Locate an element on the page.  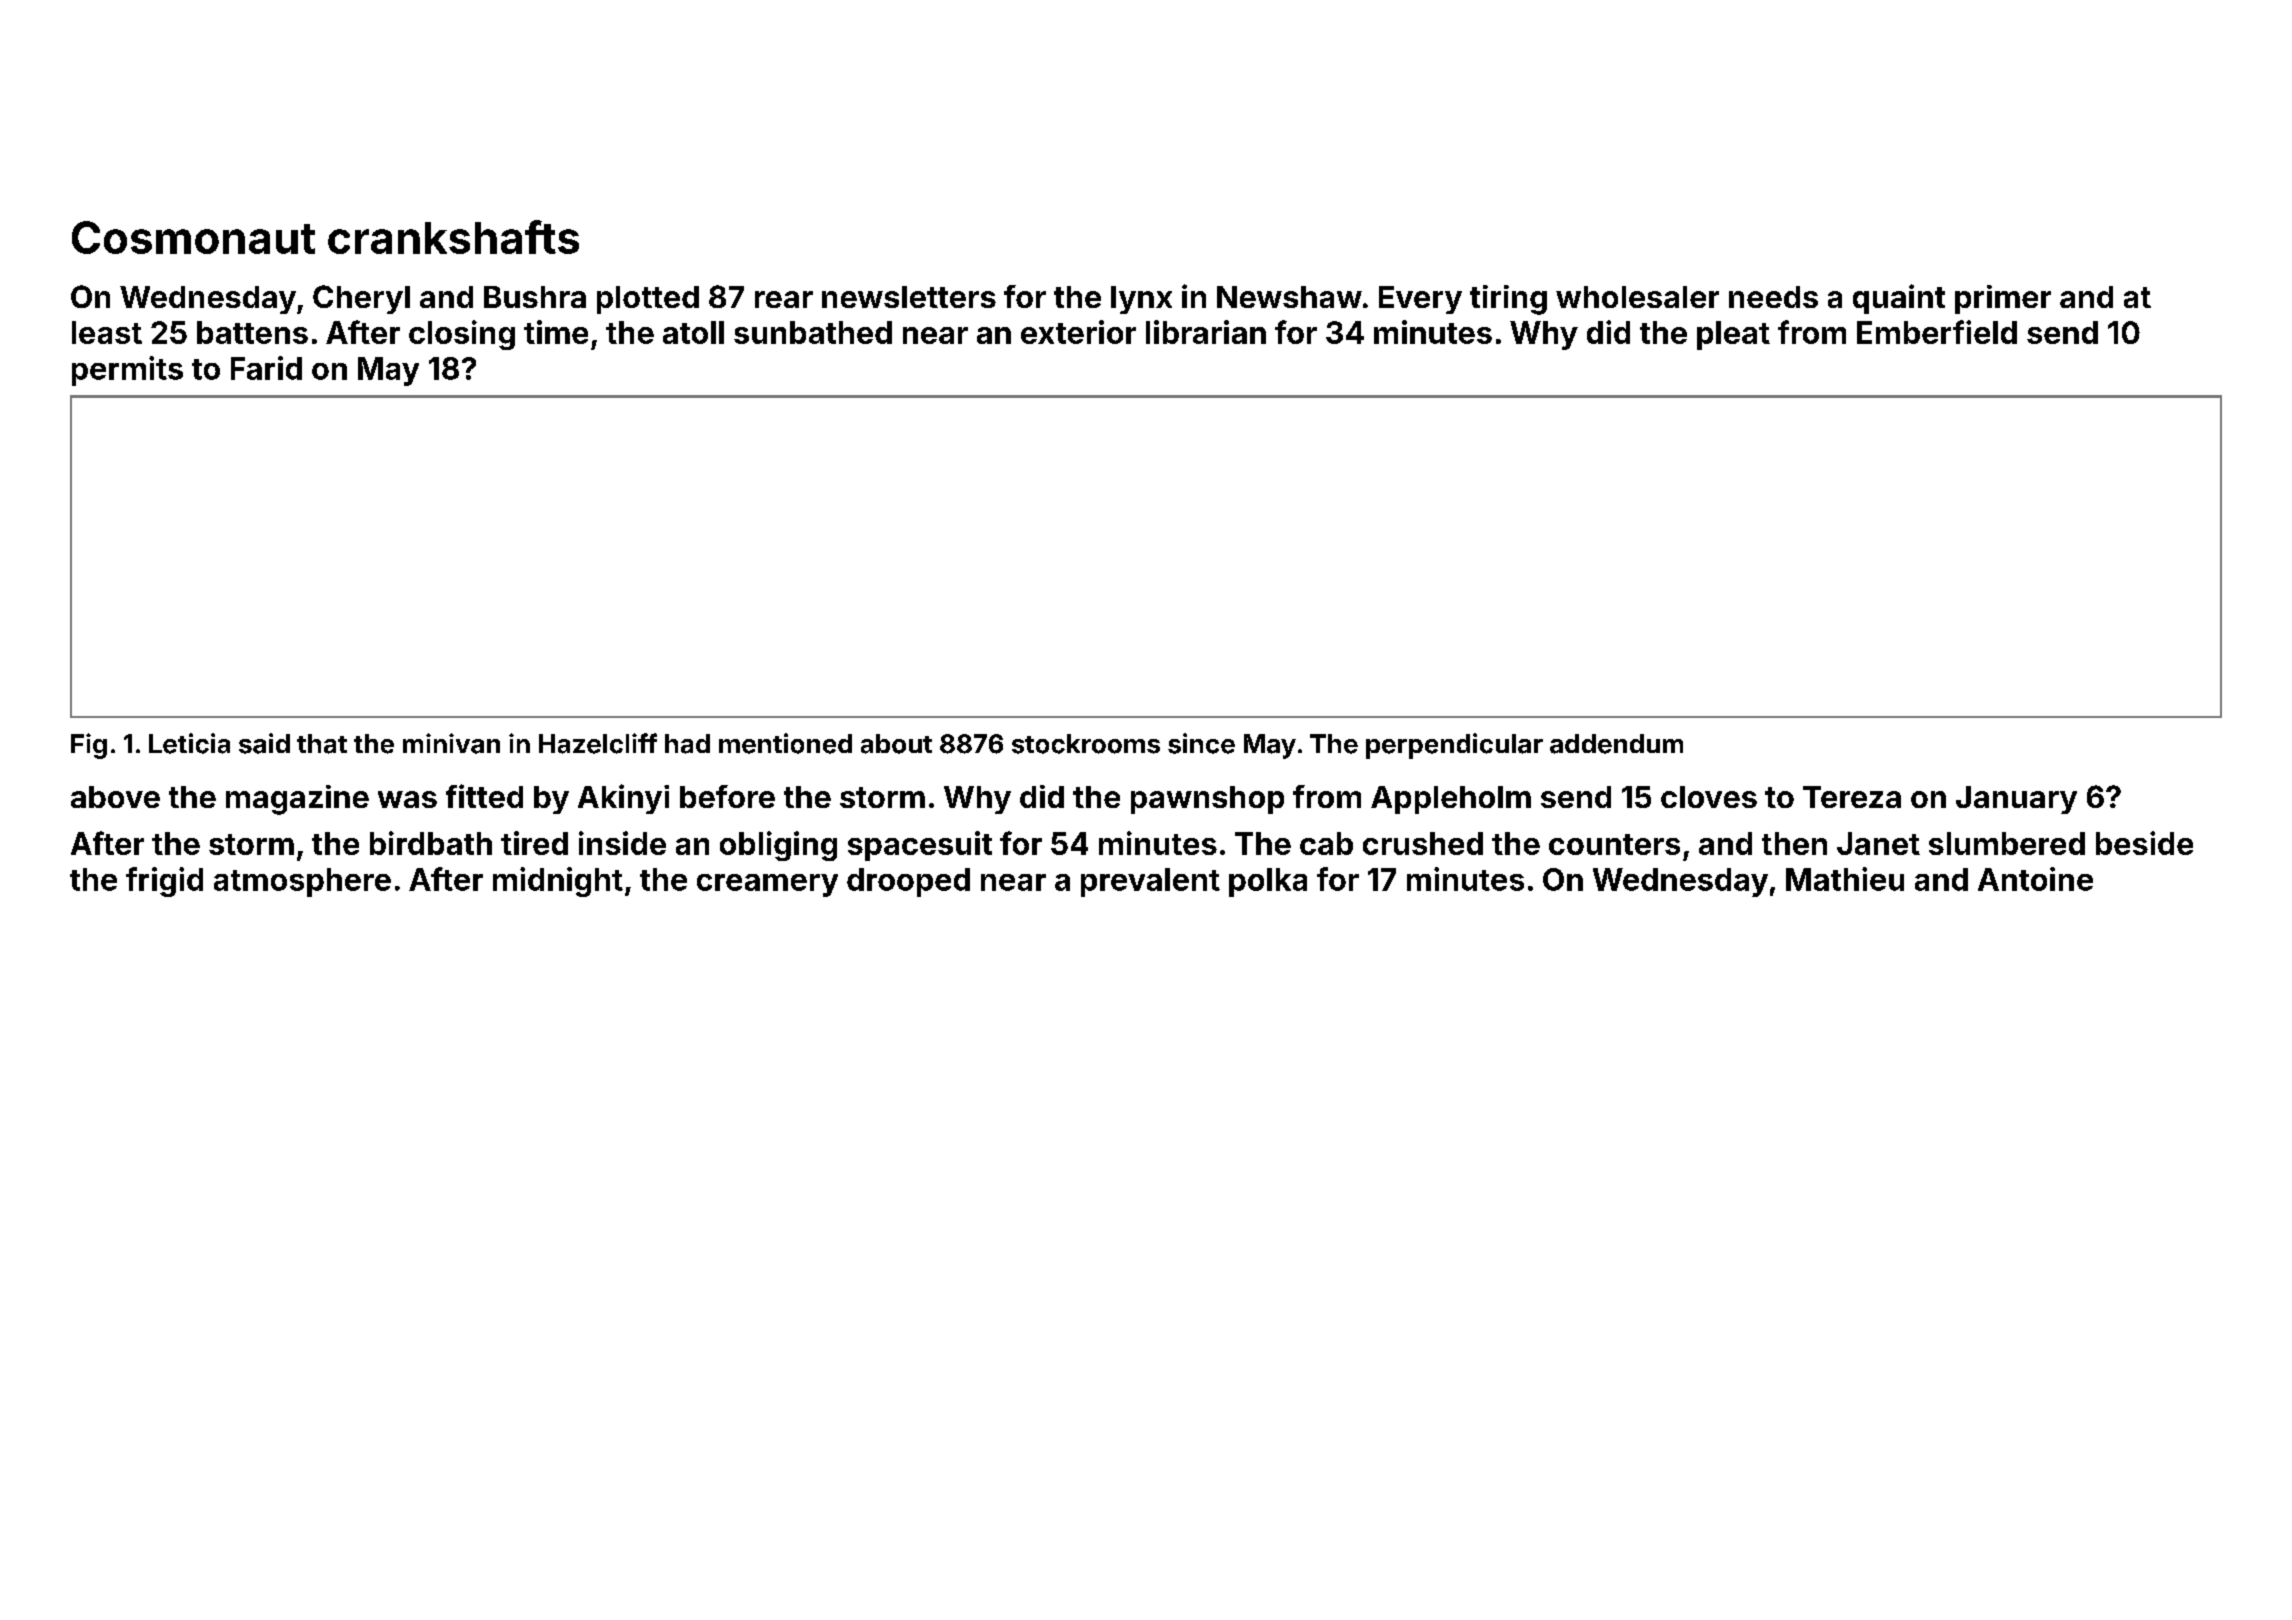
addendum is located at coordinates (1616, 744).
